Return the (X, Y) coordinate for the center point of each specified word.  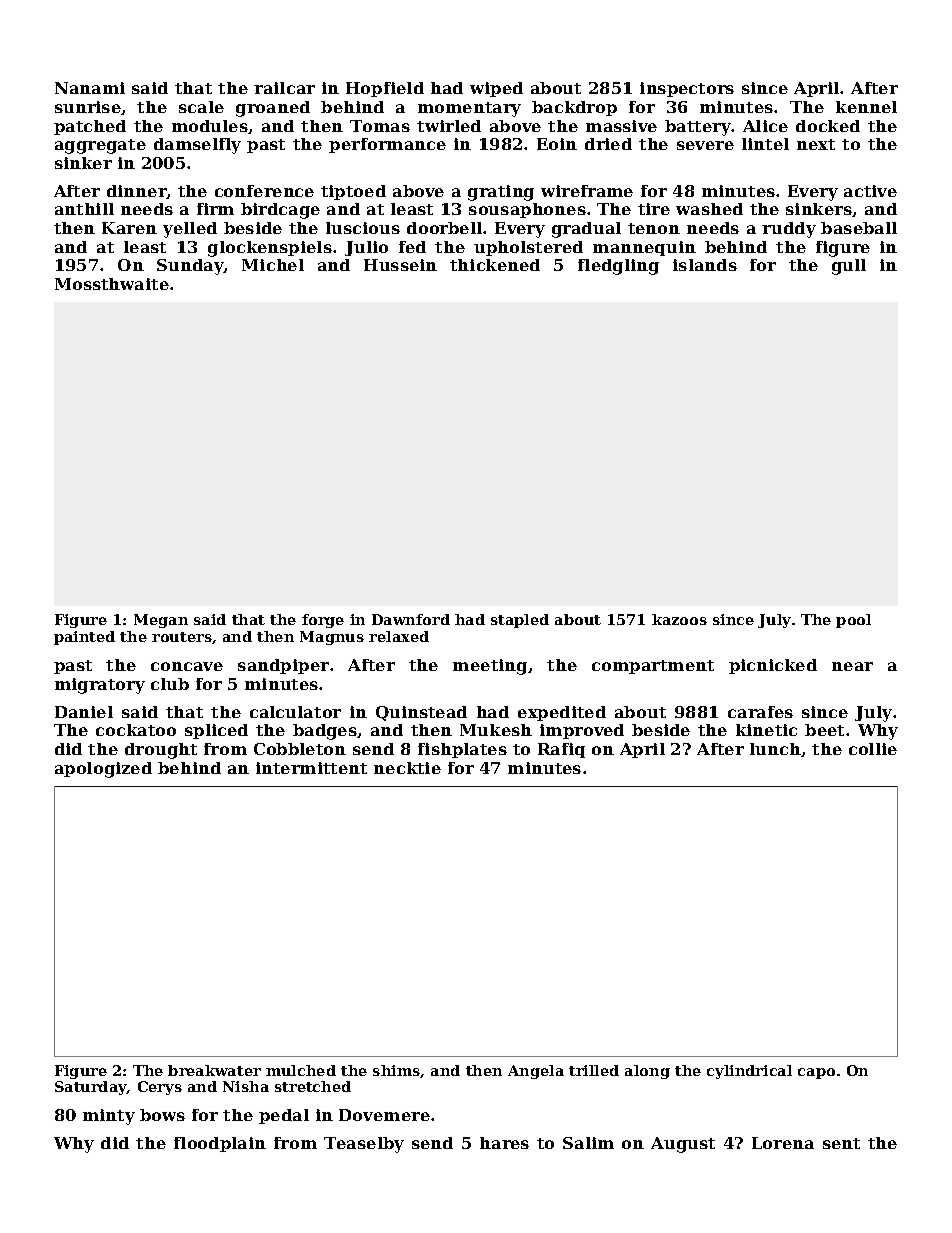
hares (504, 1143)
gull (849, 267)
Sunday (190, 267)
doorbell (444, 228)
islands (705, 265)
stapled (520, 621)
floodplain (220, 1144)
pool (853, 621)
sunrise (88, 107)
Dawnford (411, 619)
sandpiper (283, 666)
